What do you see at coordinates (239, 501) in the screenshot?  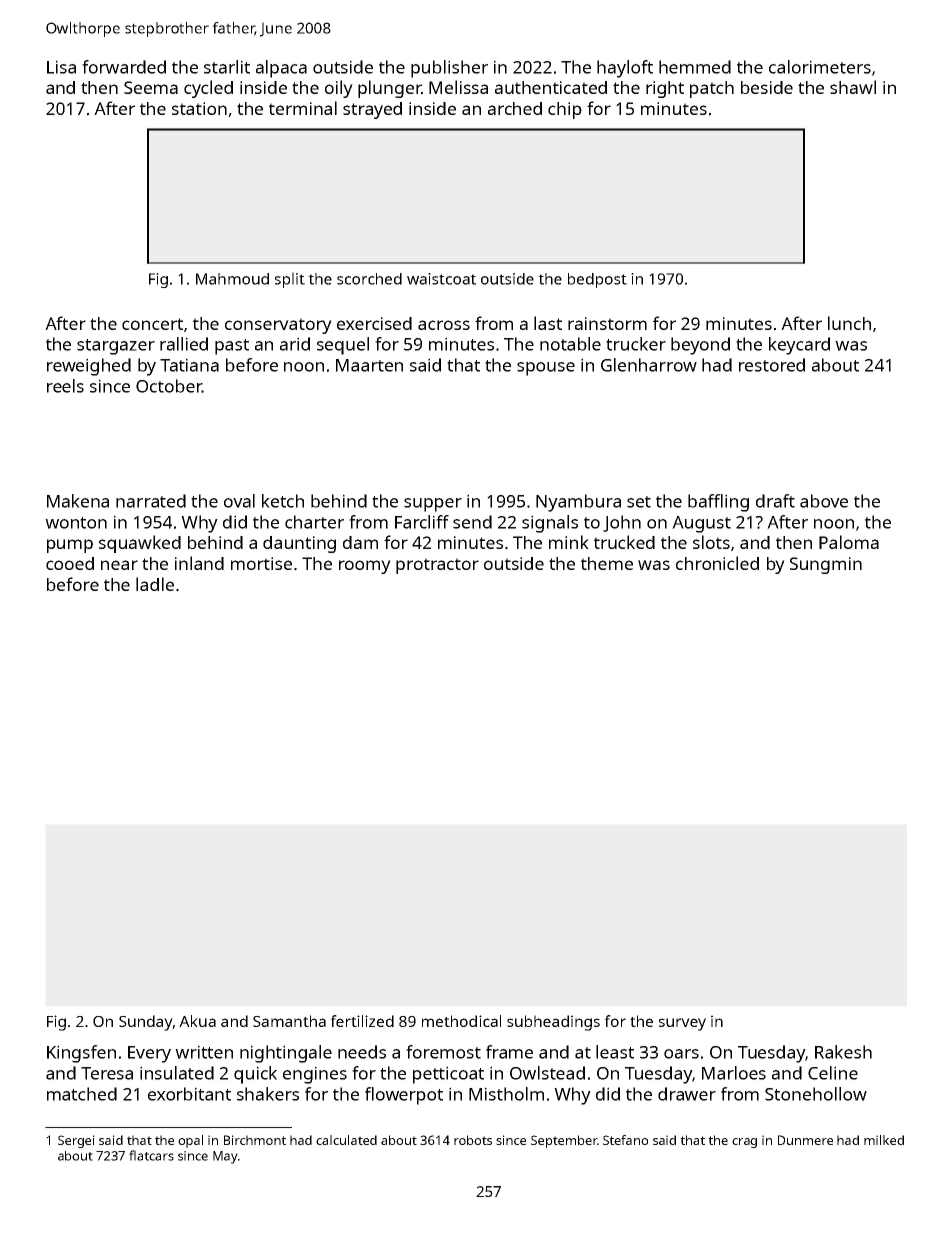 I see `oval` at bounding box center [239, 501].
